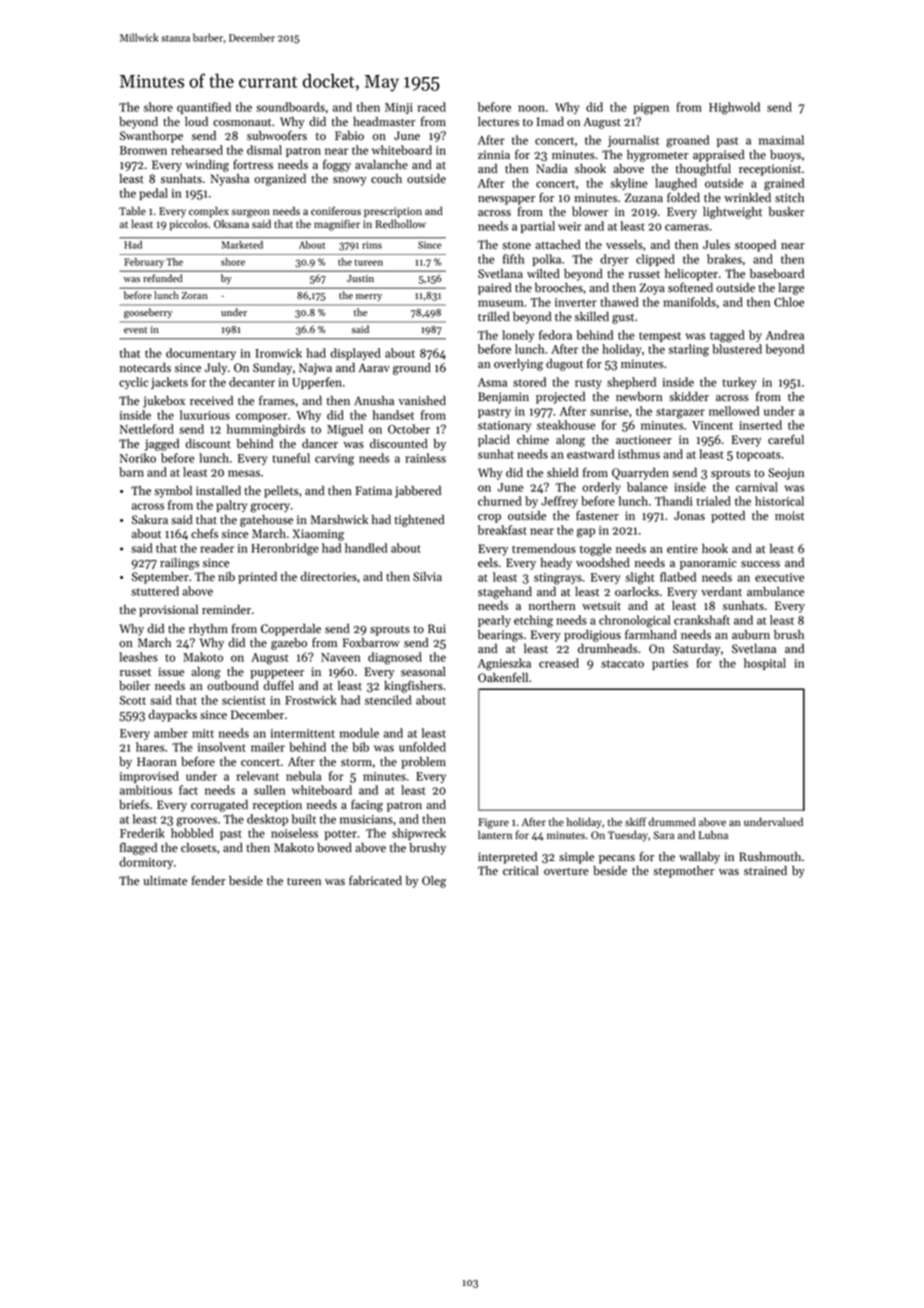  I want to click on pigpen, so click(651, 109).
